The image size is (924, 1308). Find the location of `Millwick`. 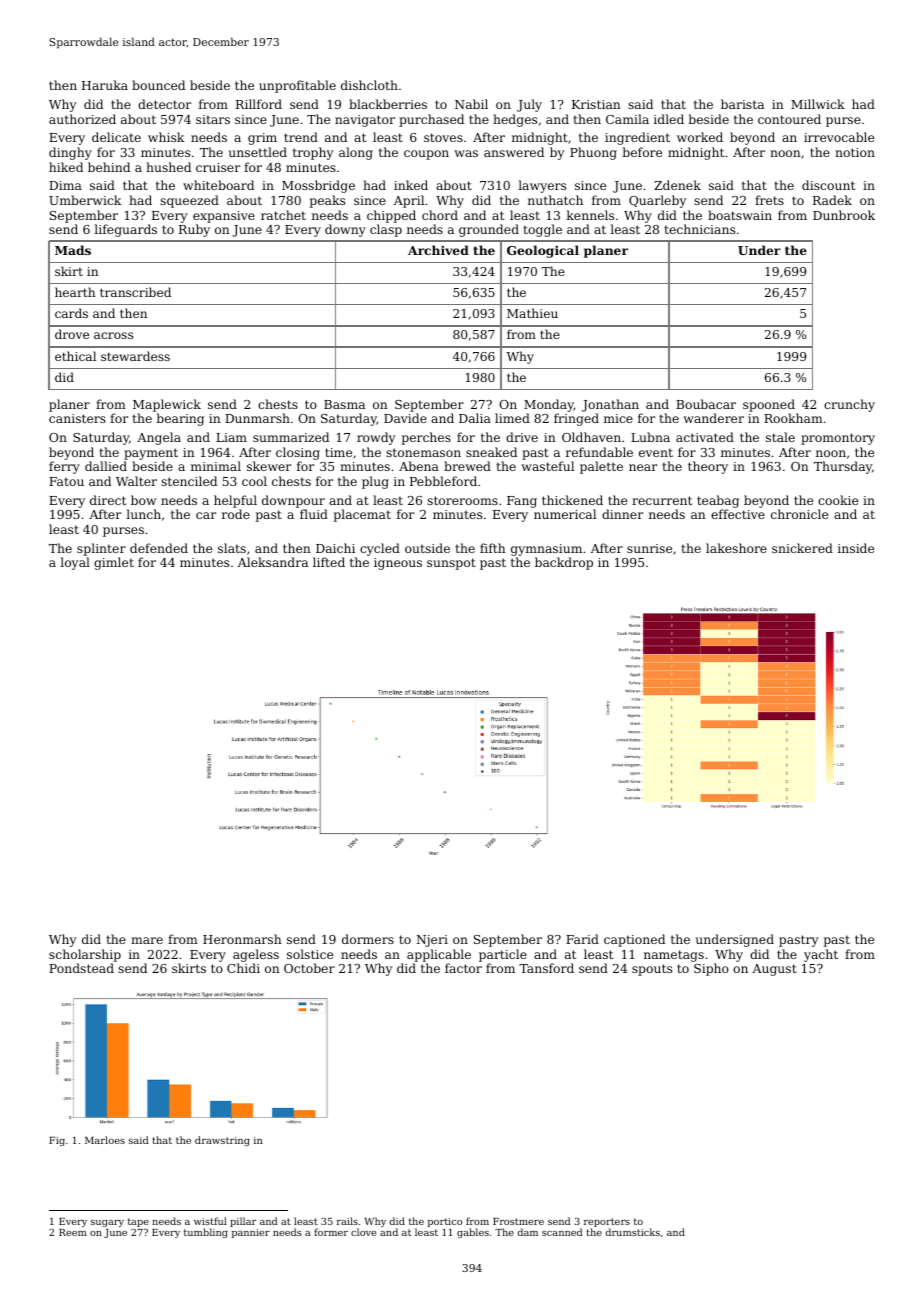

Millwick is located at coordinates (818, 104).
